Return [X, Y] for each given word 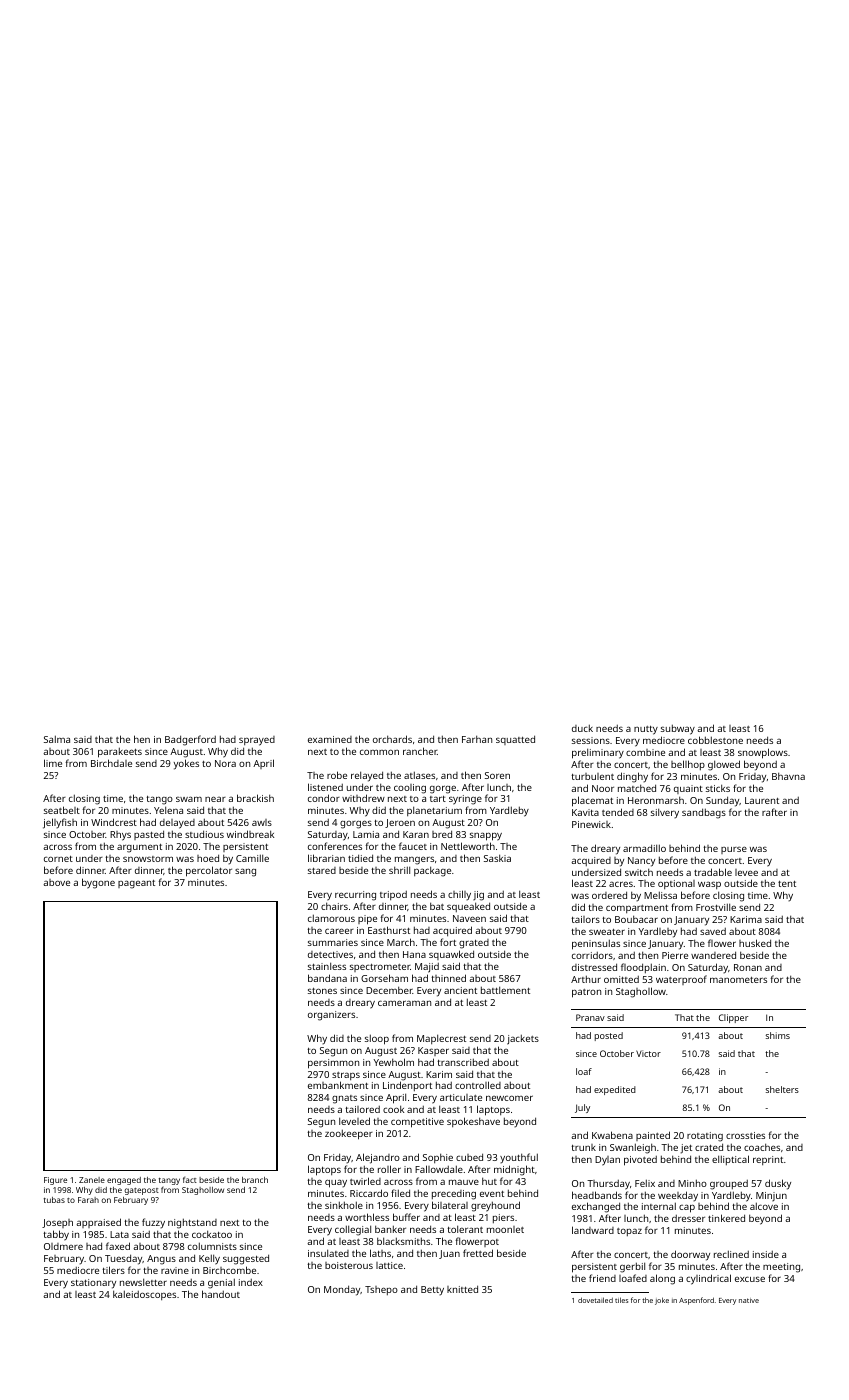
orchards [392, 739]
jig [478, 896]
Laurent [762, 800]
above [56, 882]
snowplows [763, 753]
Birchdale [111, 763]
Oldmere [63, 1246]
